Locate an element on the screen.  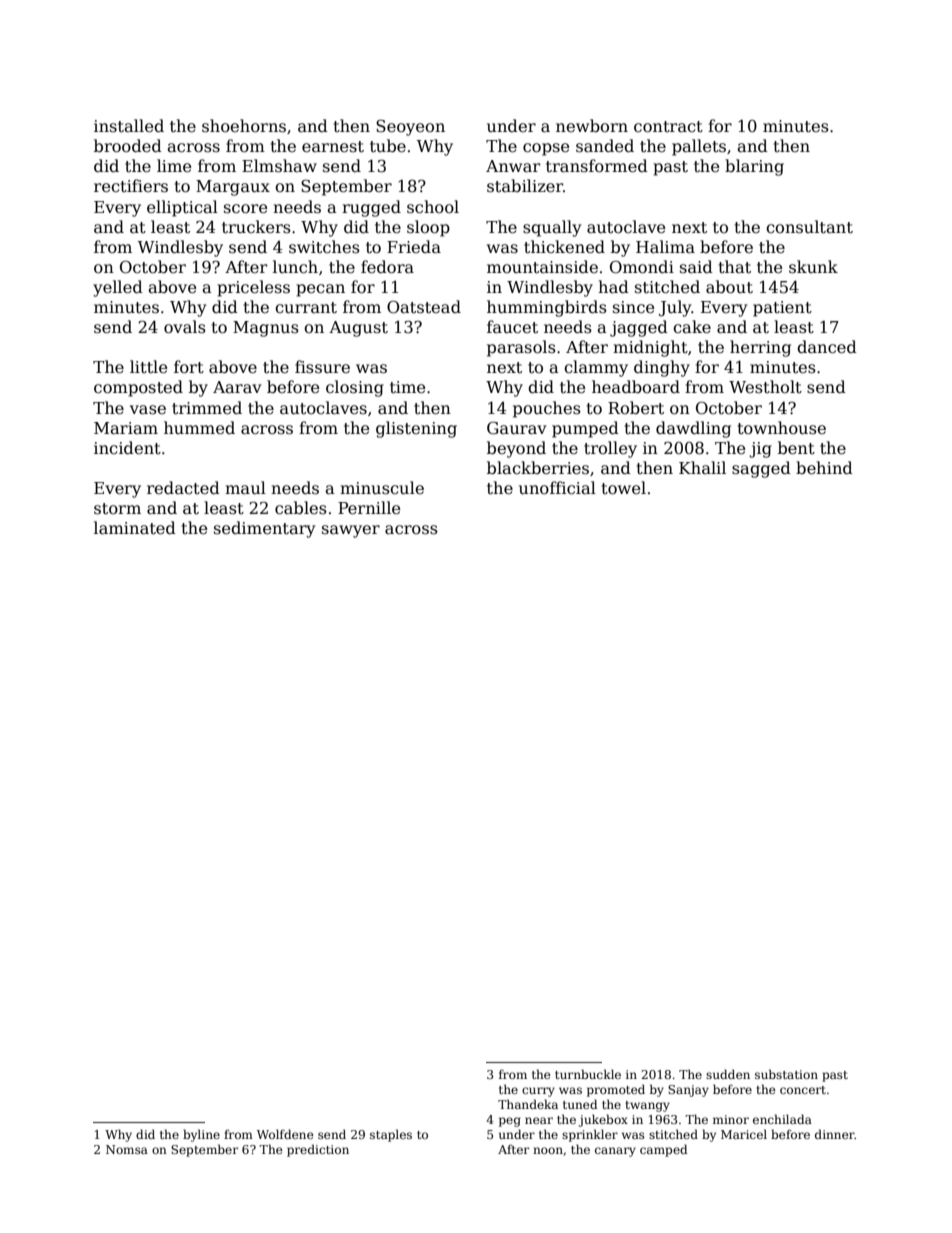
unofficial is located at coordinates (557, 488).
